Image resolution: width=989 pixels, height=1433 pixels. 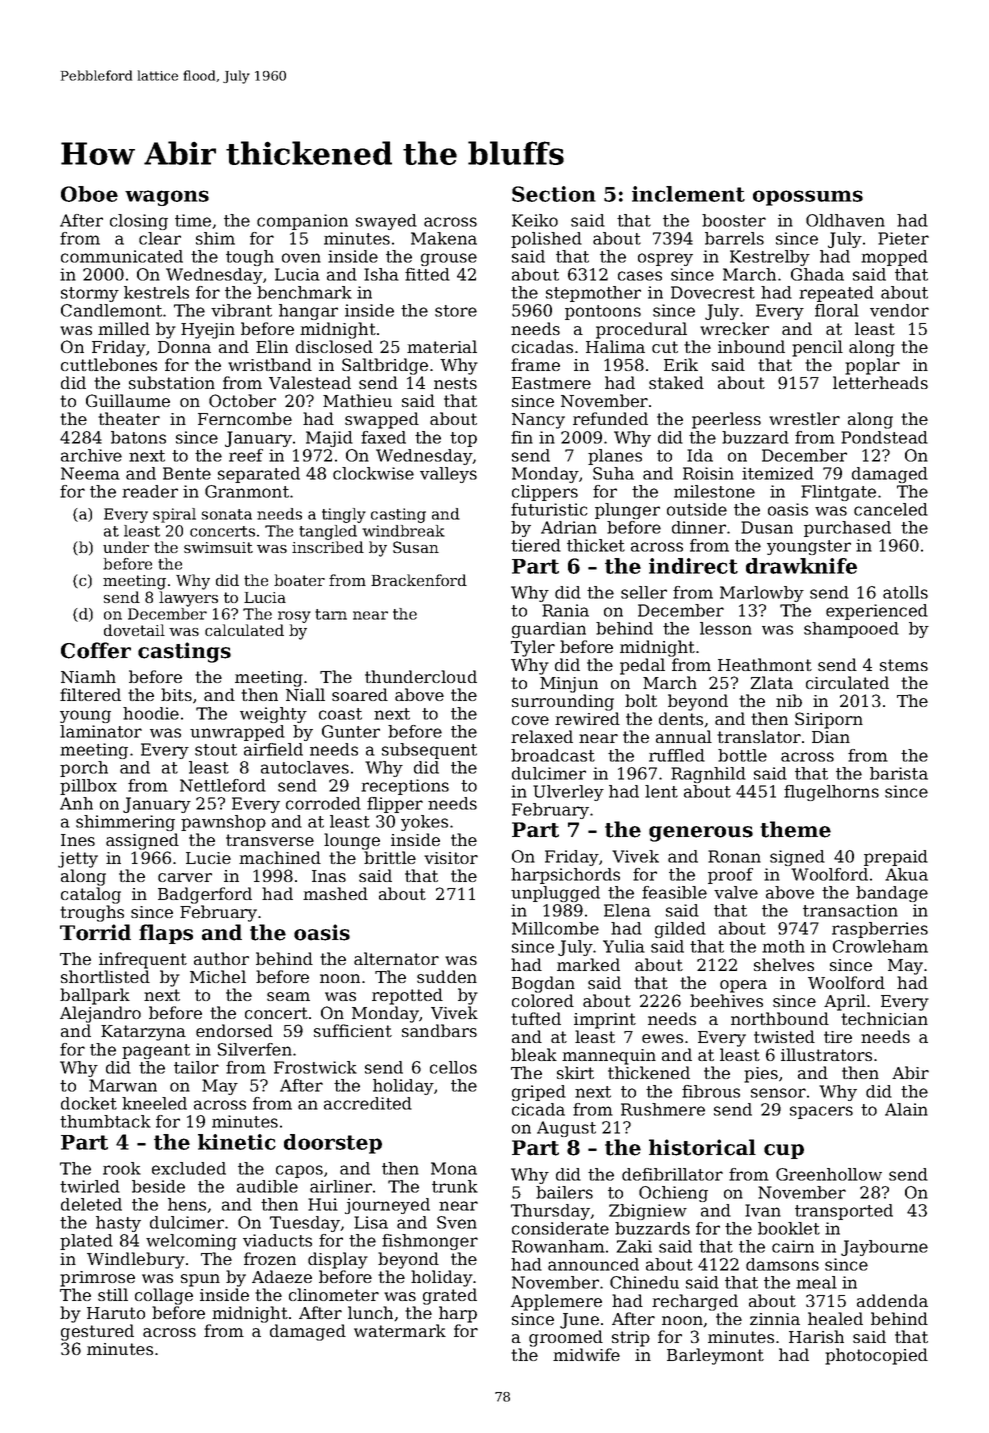 What do you see at coordinates (86, 1242) in the screenshot?
I see `plated` at bounding box center [86, 1242].
